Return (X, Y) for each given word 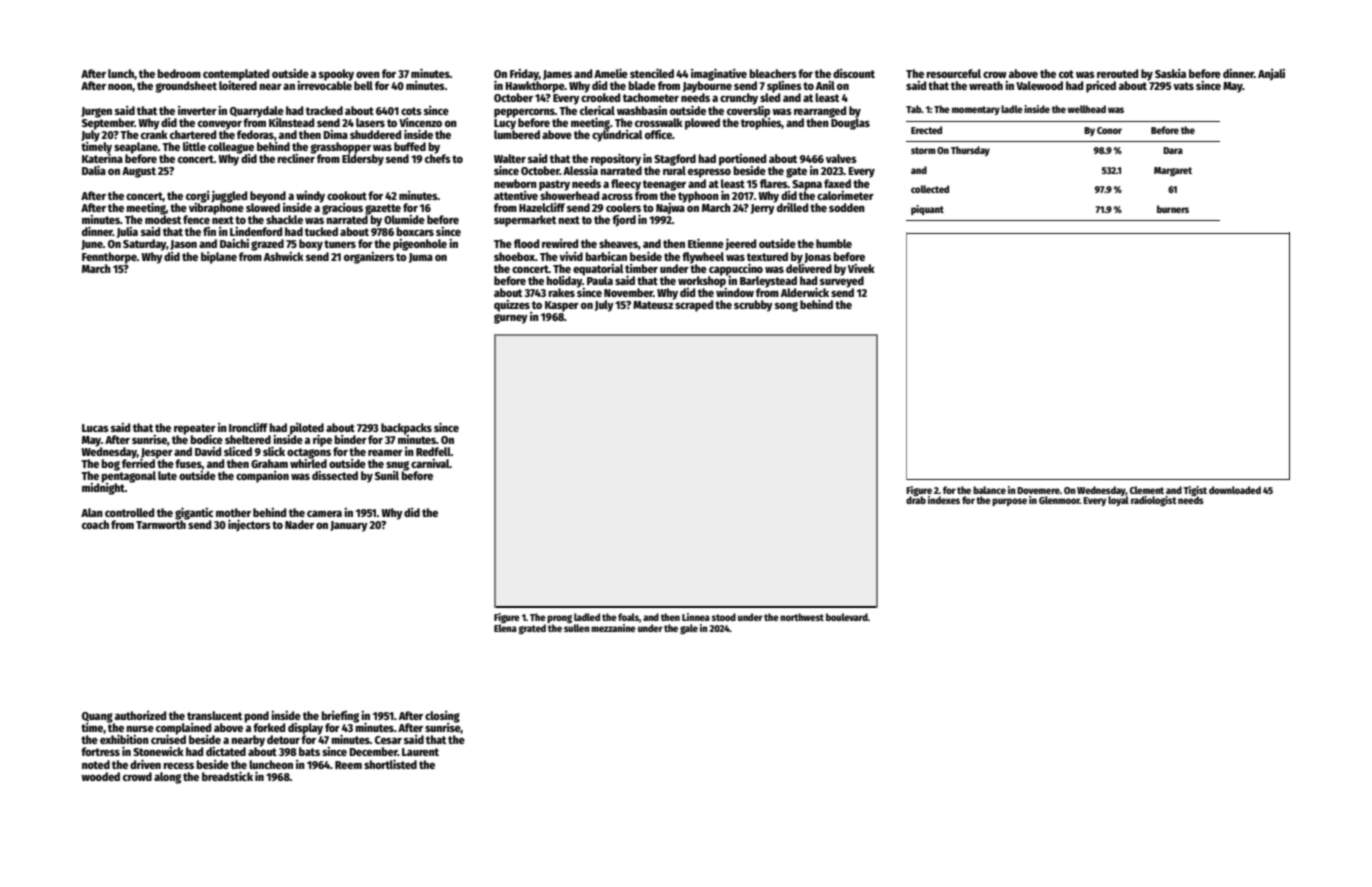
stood (724, 617)
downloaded (1235, 490)
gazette (383, 209)
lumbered (517, 134)
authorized (140, 715)
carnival (430, 463)
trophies (761, 123)
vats (1183, 86)
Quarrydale (257, 111)
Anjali (1271, 74)
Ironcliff (248, 427)
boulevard (847, 617)
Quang (97, 717)
